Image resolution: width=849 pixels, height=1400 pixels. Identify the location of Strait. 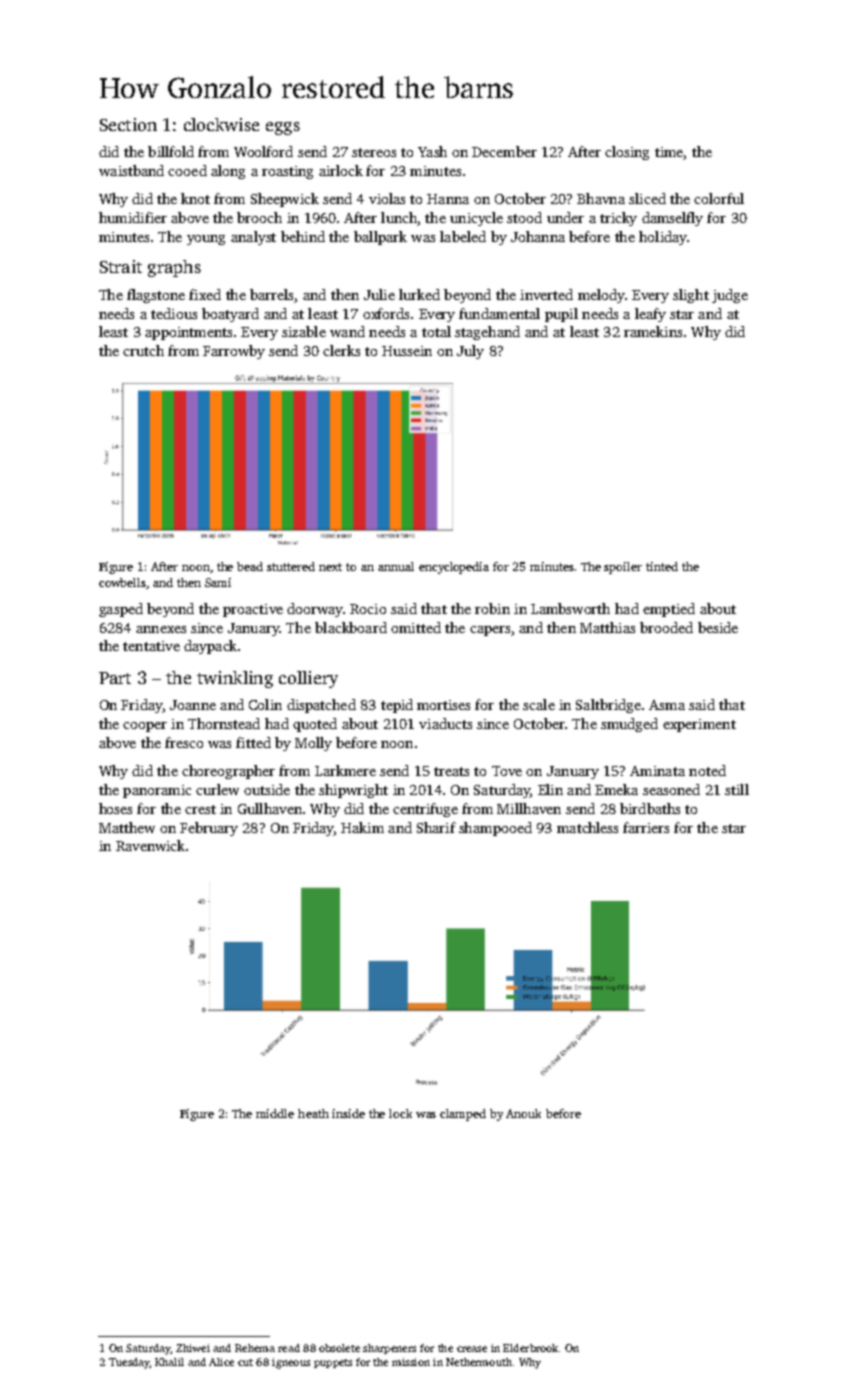
(121, 266).
